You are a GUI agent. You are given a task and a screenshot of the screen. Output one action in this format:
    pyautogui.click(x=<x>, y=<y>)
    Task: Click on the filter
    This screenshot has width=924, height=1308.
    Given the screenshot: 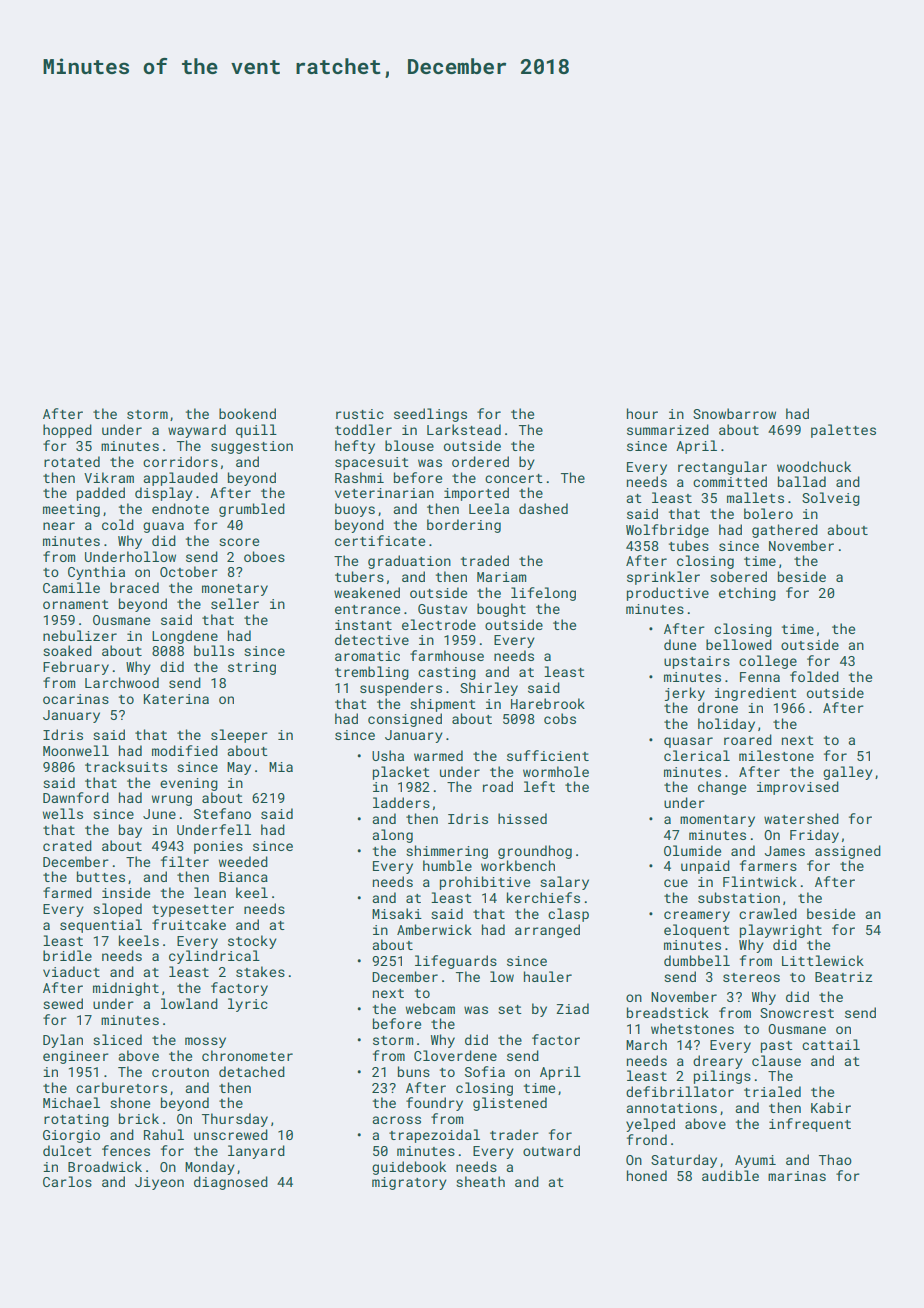 What is the action you would take?
    pyautogui.click(x=185, y=861)
